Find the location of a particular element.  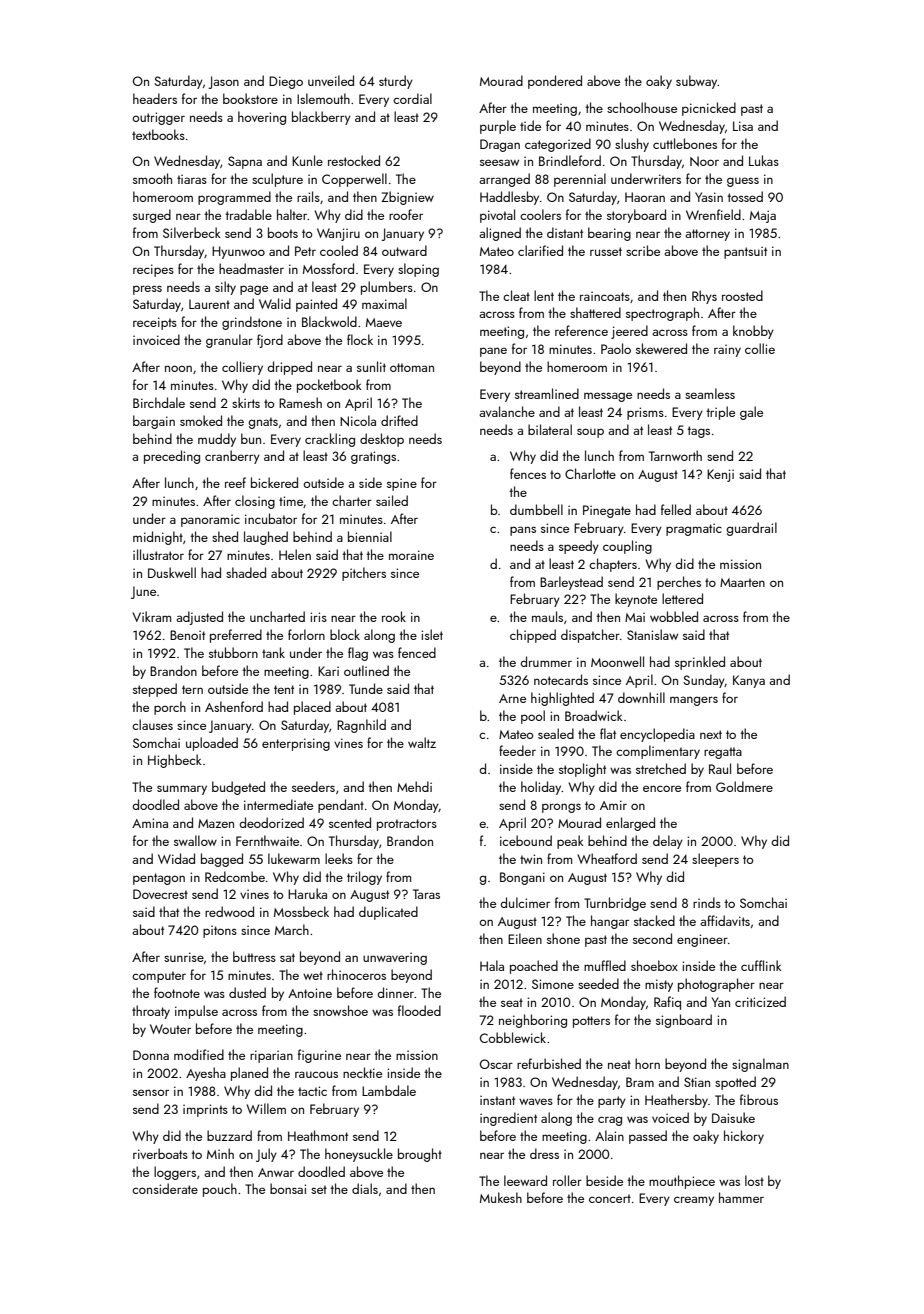

pouch is located at coordinates (220, 1190).
